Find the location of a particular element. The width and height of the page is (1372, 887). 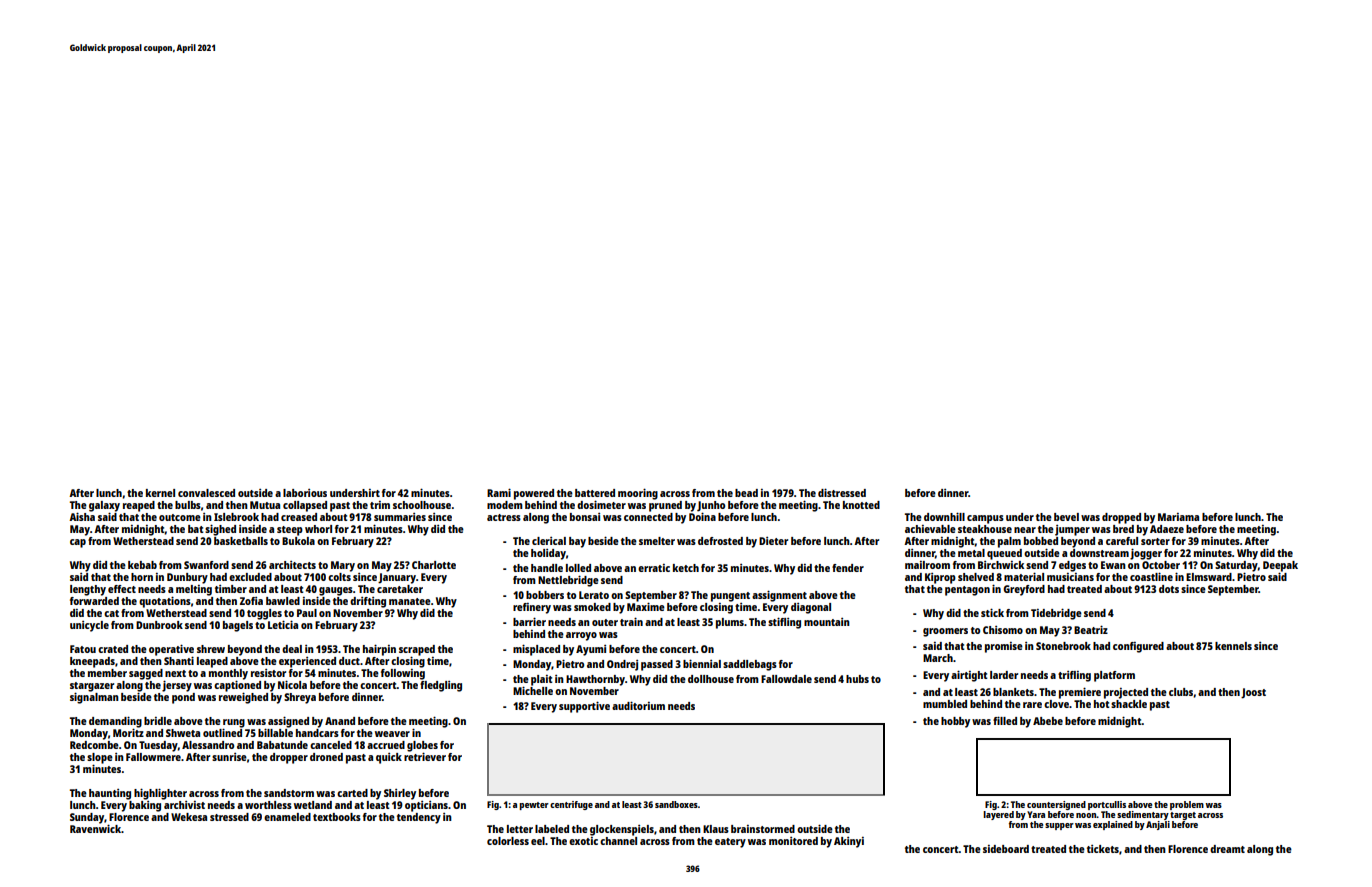

Wekesa is located at coordinates (189, 817).
